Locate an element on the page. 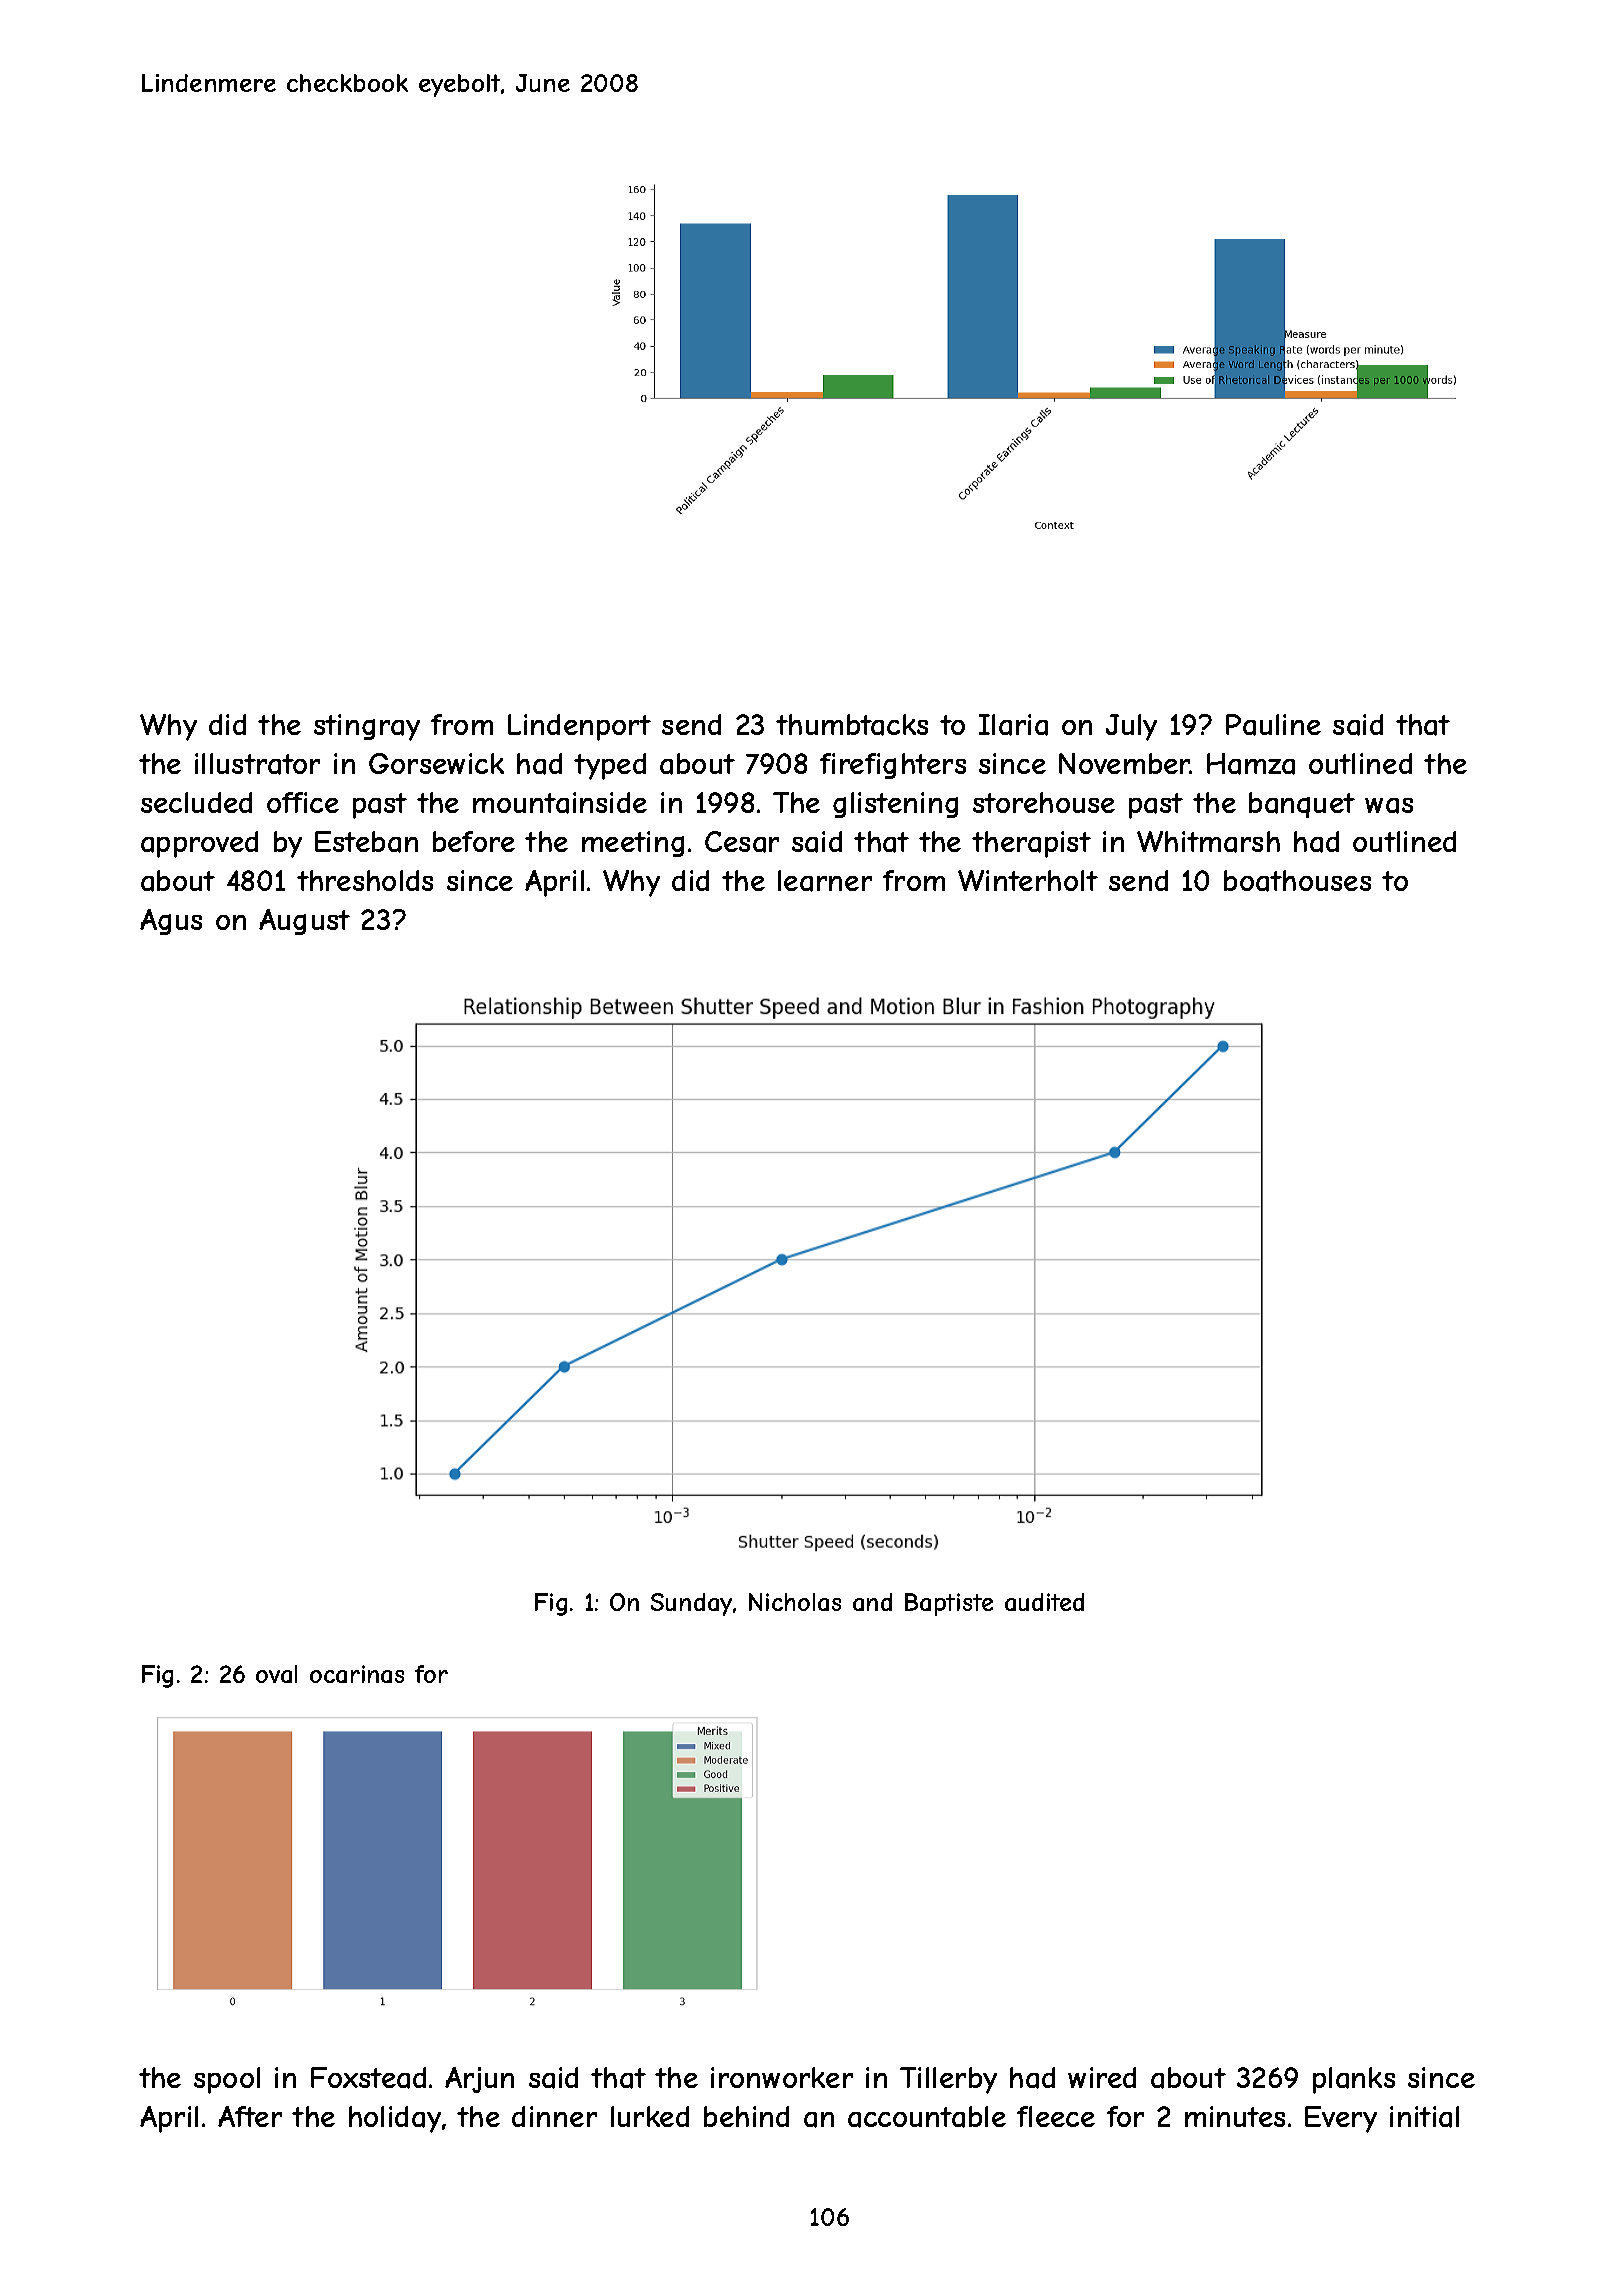  meeting is located at coordinates (633, 844).
